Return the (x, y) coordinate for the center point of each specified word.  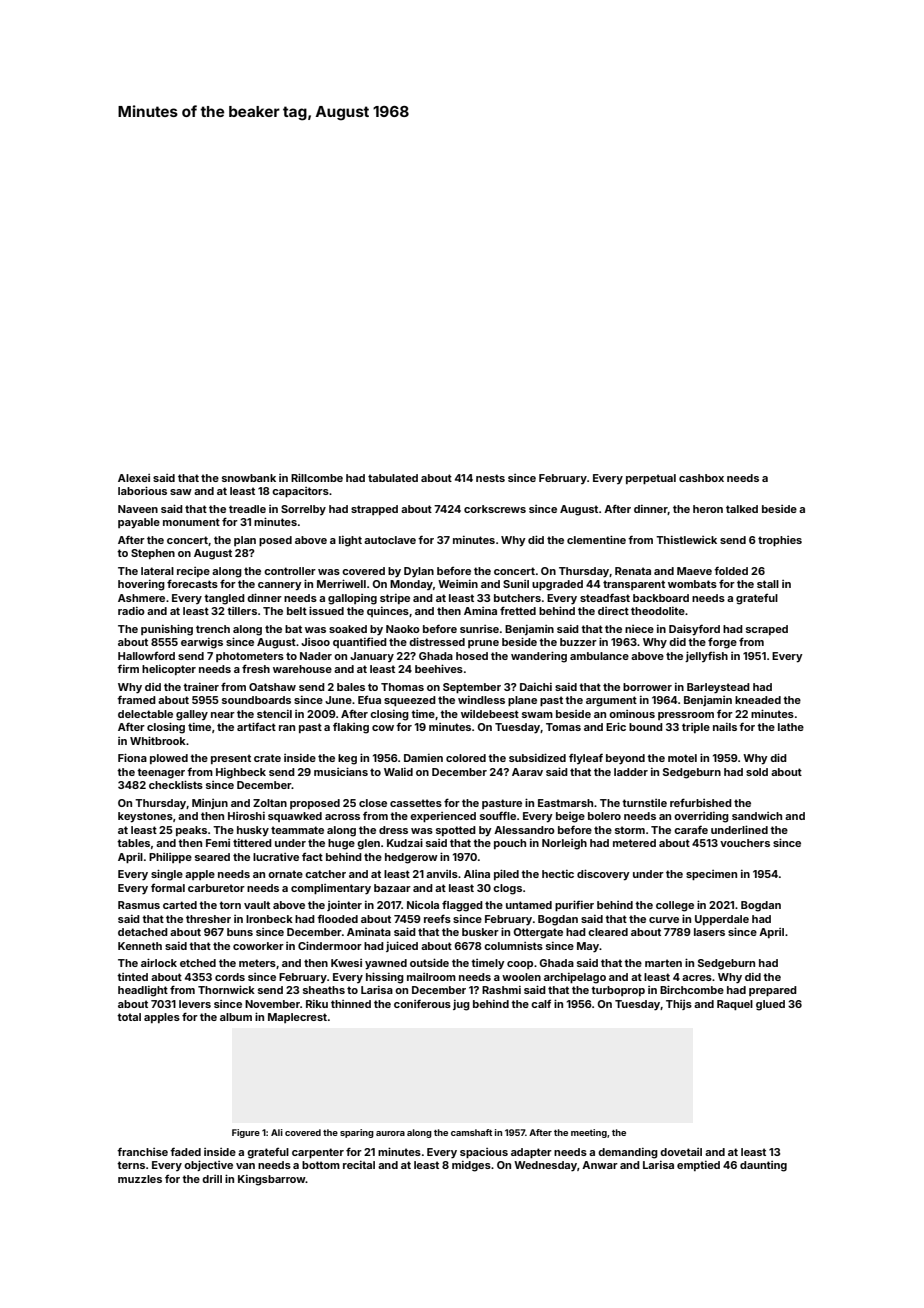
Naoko (403, 629)
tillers (242, 611)
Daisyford (694, 630)
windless (481, 700)
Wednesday (545, 1166)
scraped (767, 630)
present (231, 759)
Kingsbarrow (272, 1180)
